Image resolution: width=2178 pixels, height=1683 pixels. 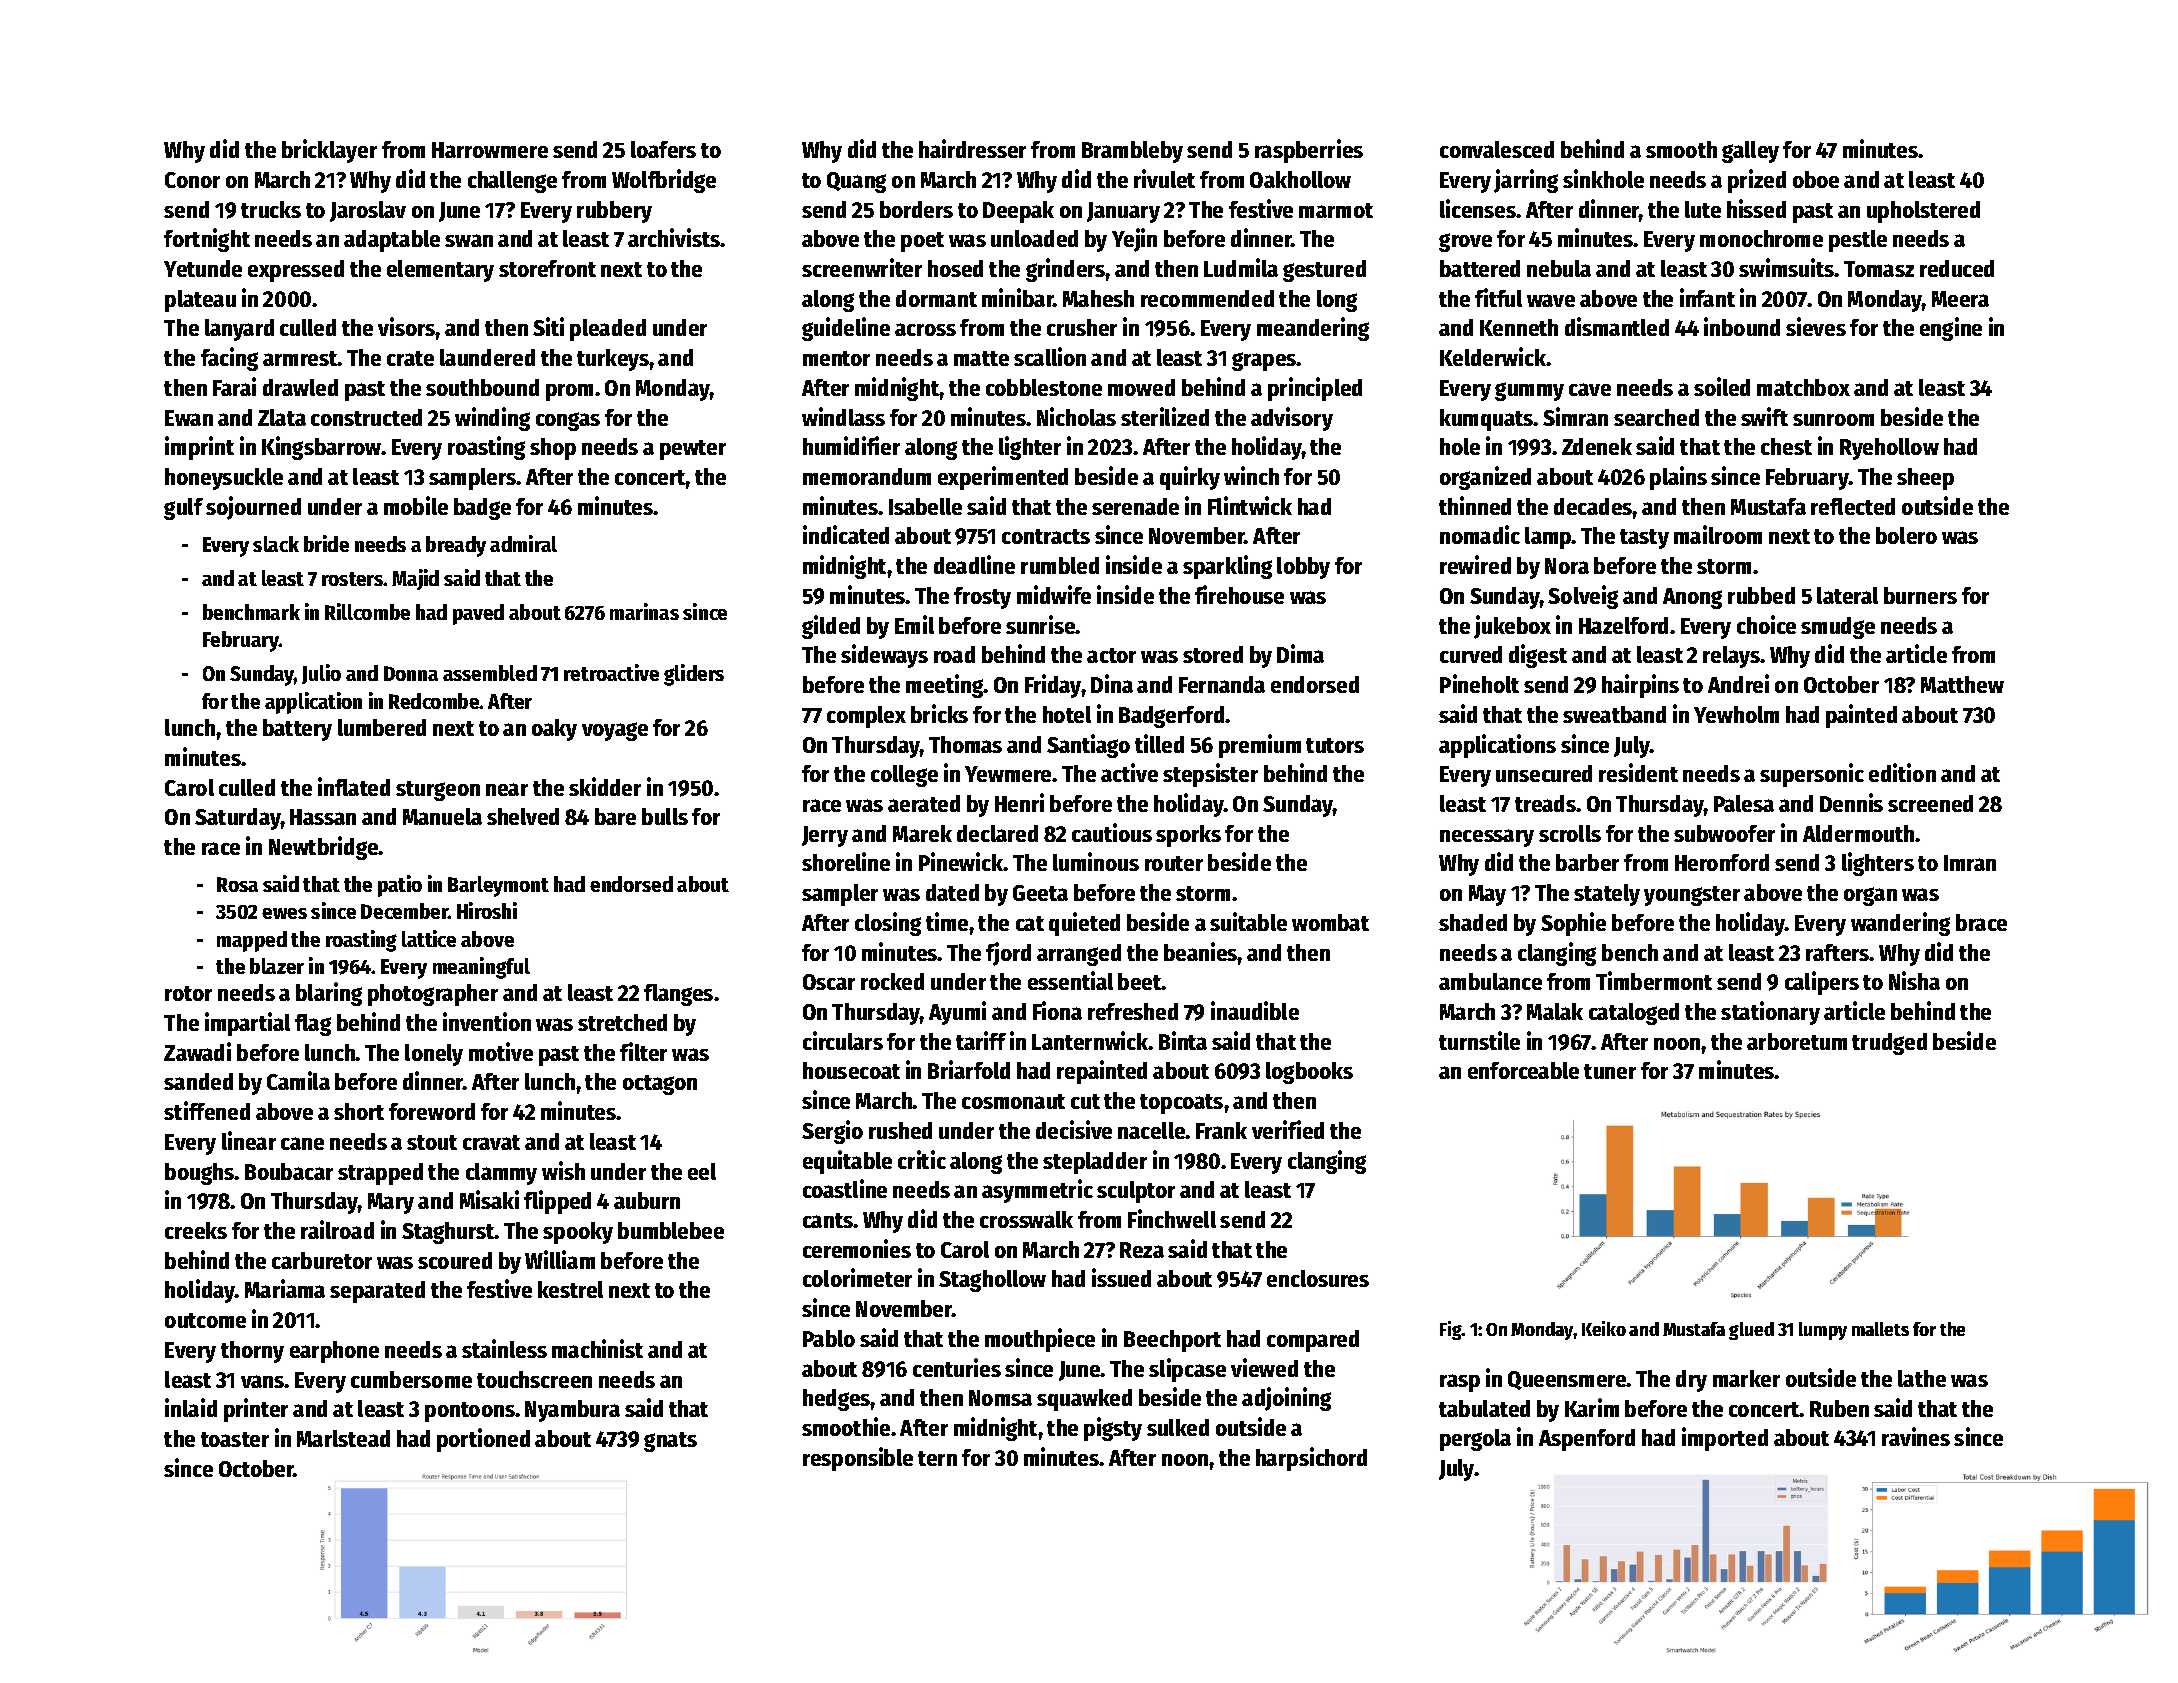 I want to click on archivists, so click(x=674, y=237).
